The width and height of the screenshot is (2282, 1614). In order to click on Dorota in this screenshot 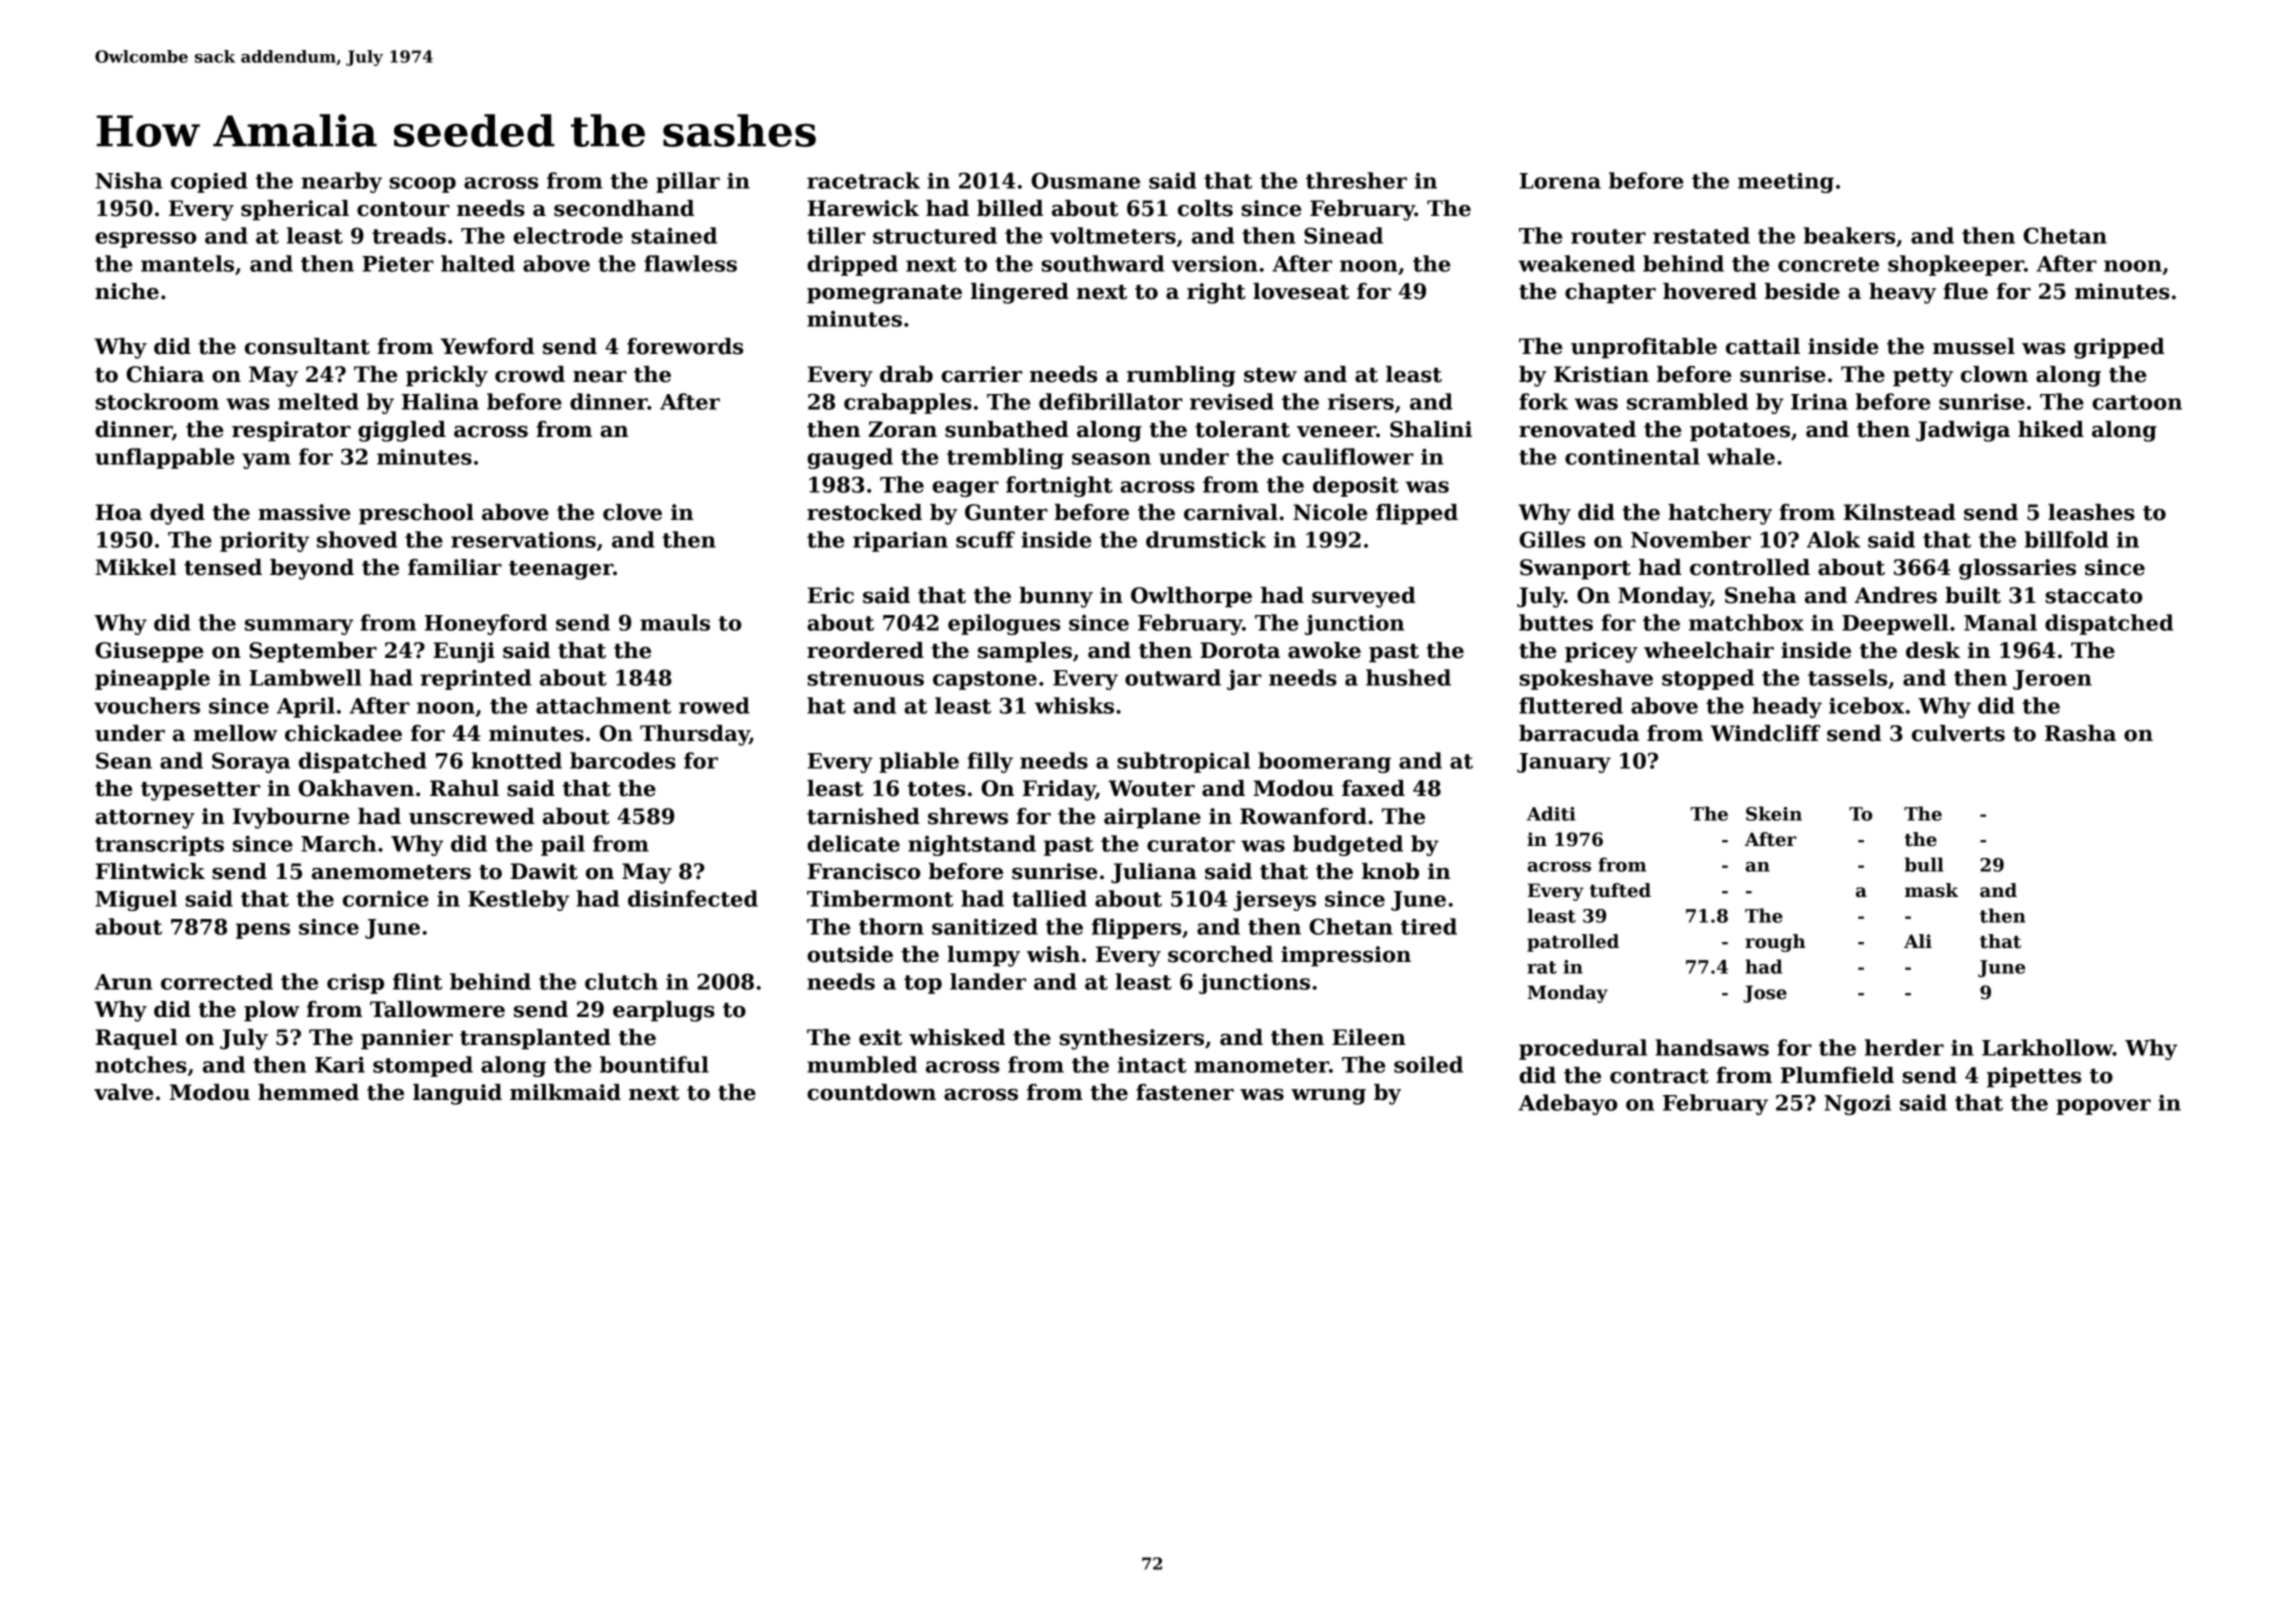, I will do `click(1240, 650)`.
